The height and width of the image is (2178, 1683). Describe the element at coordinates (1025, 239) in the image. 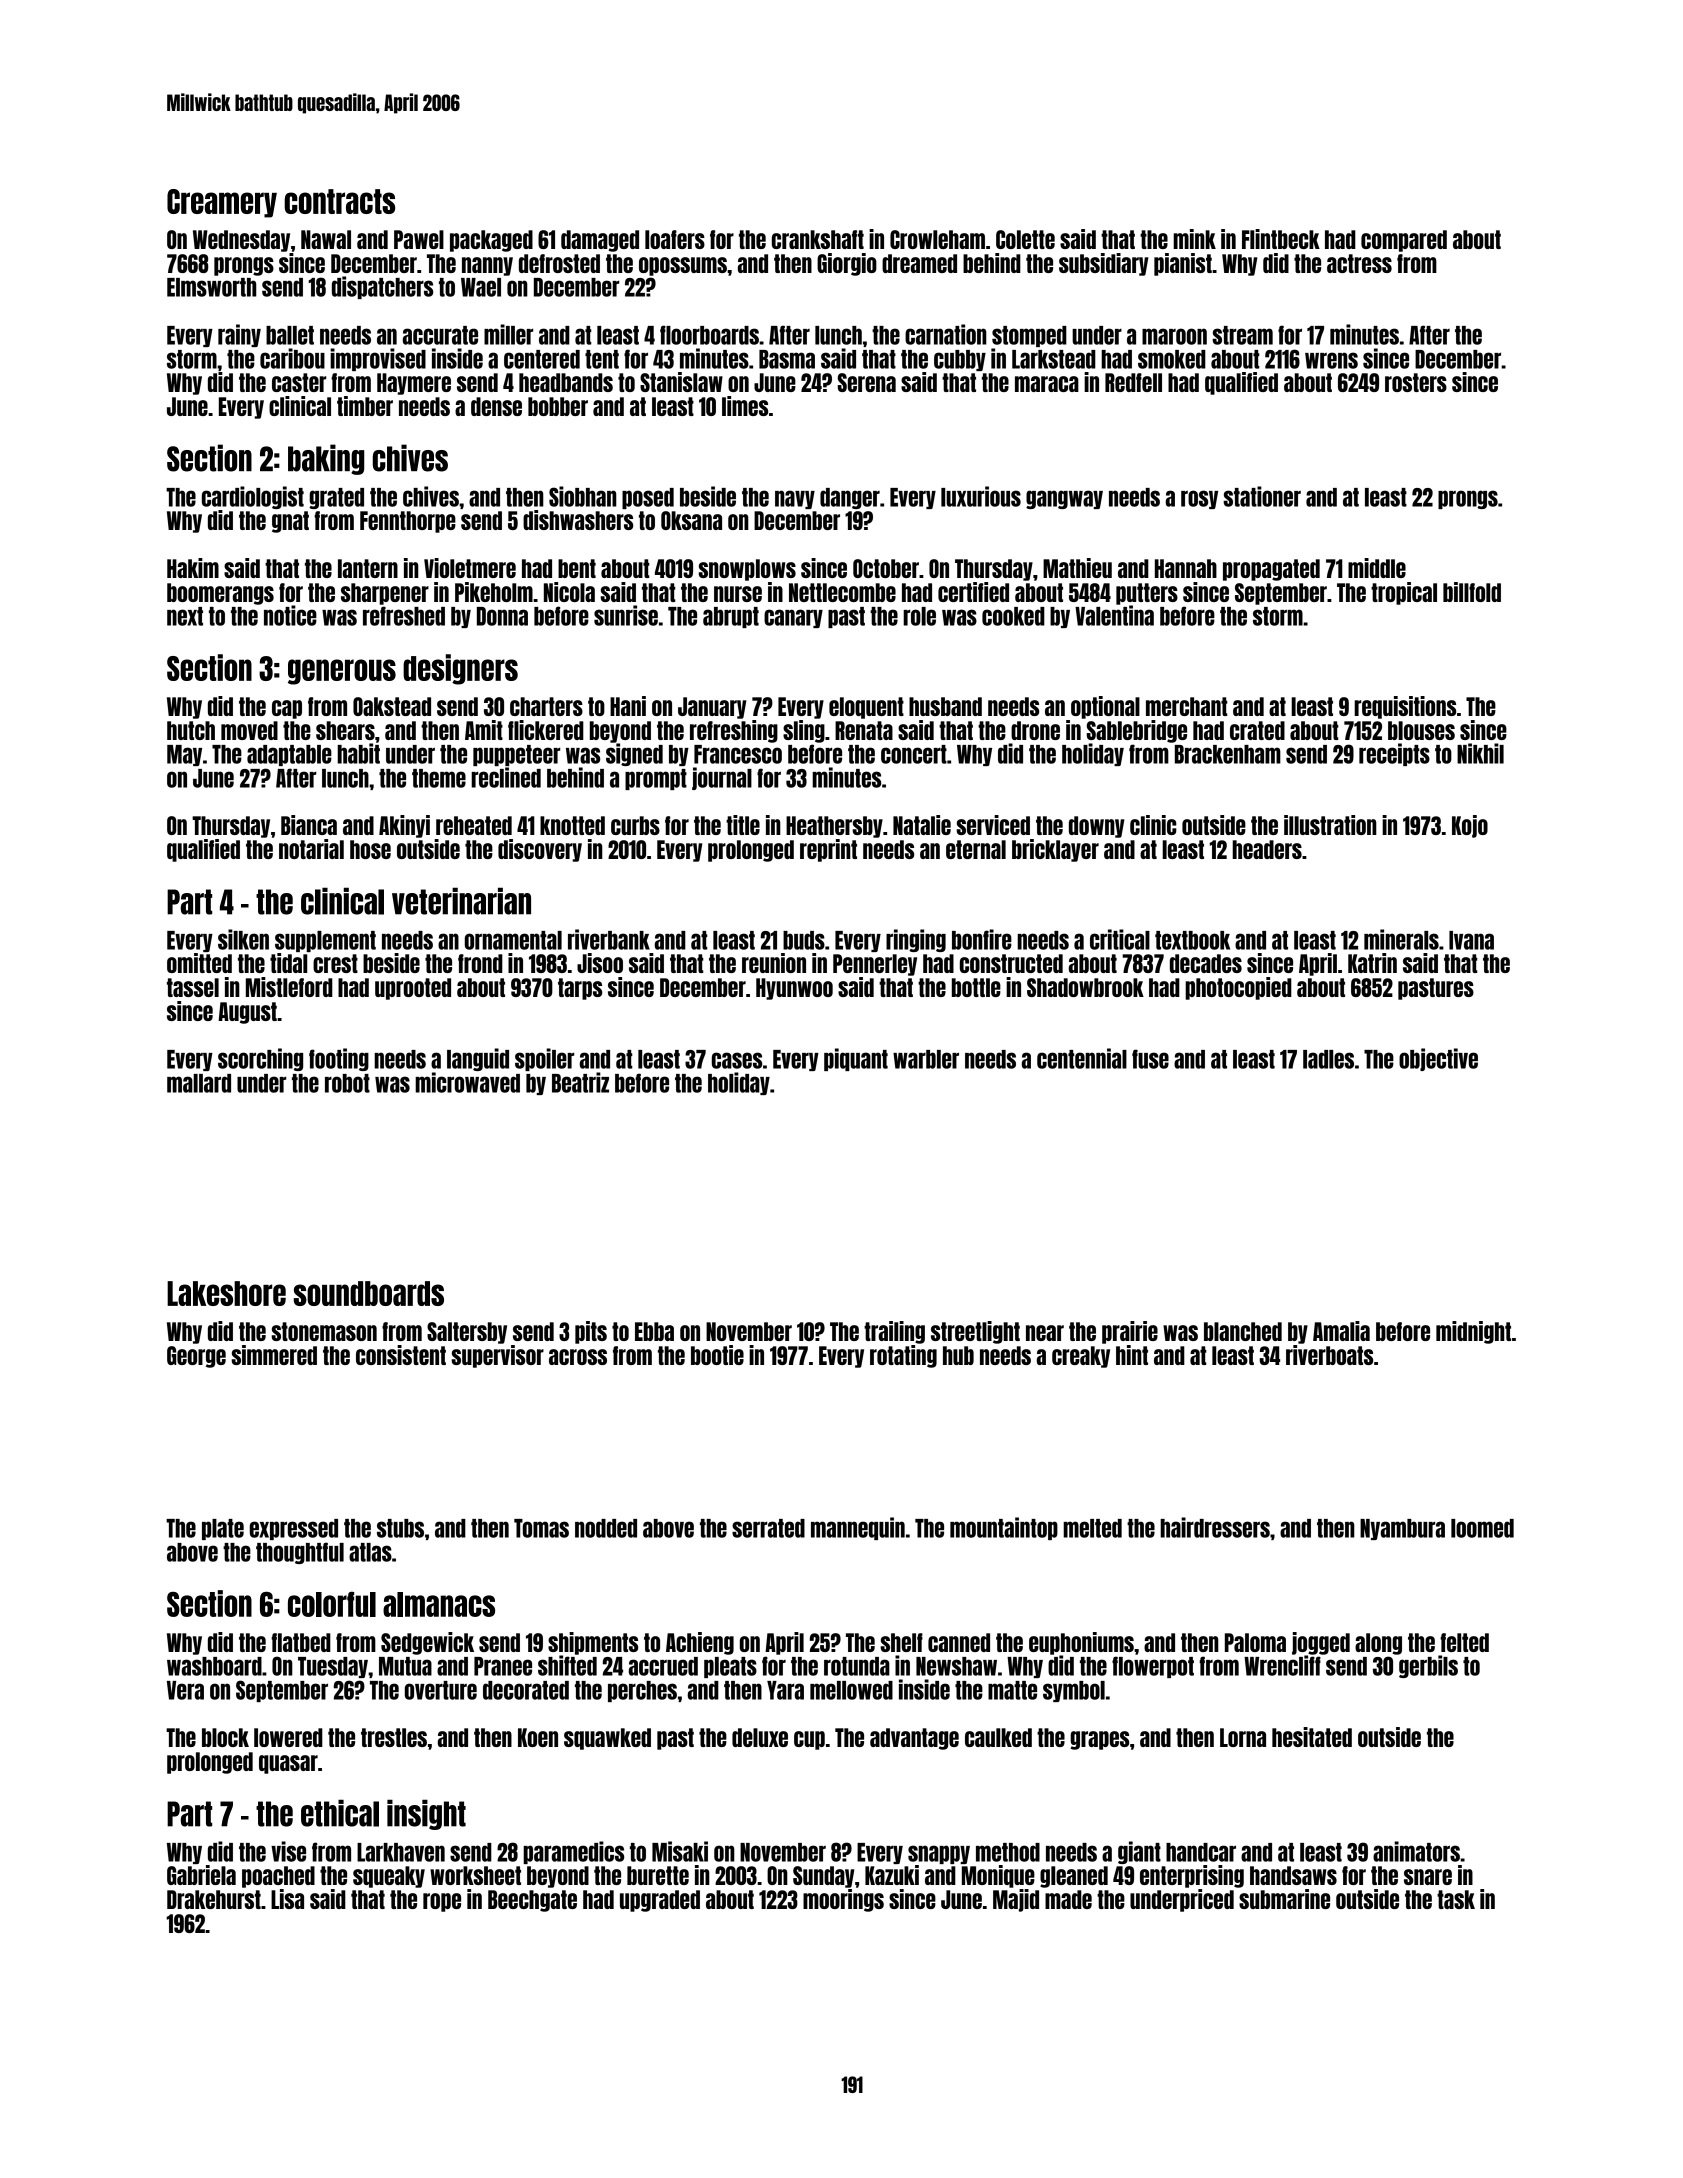

I see `Colette` at that location.
